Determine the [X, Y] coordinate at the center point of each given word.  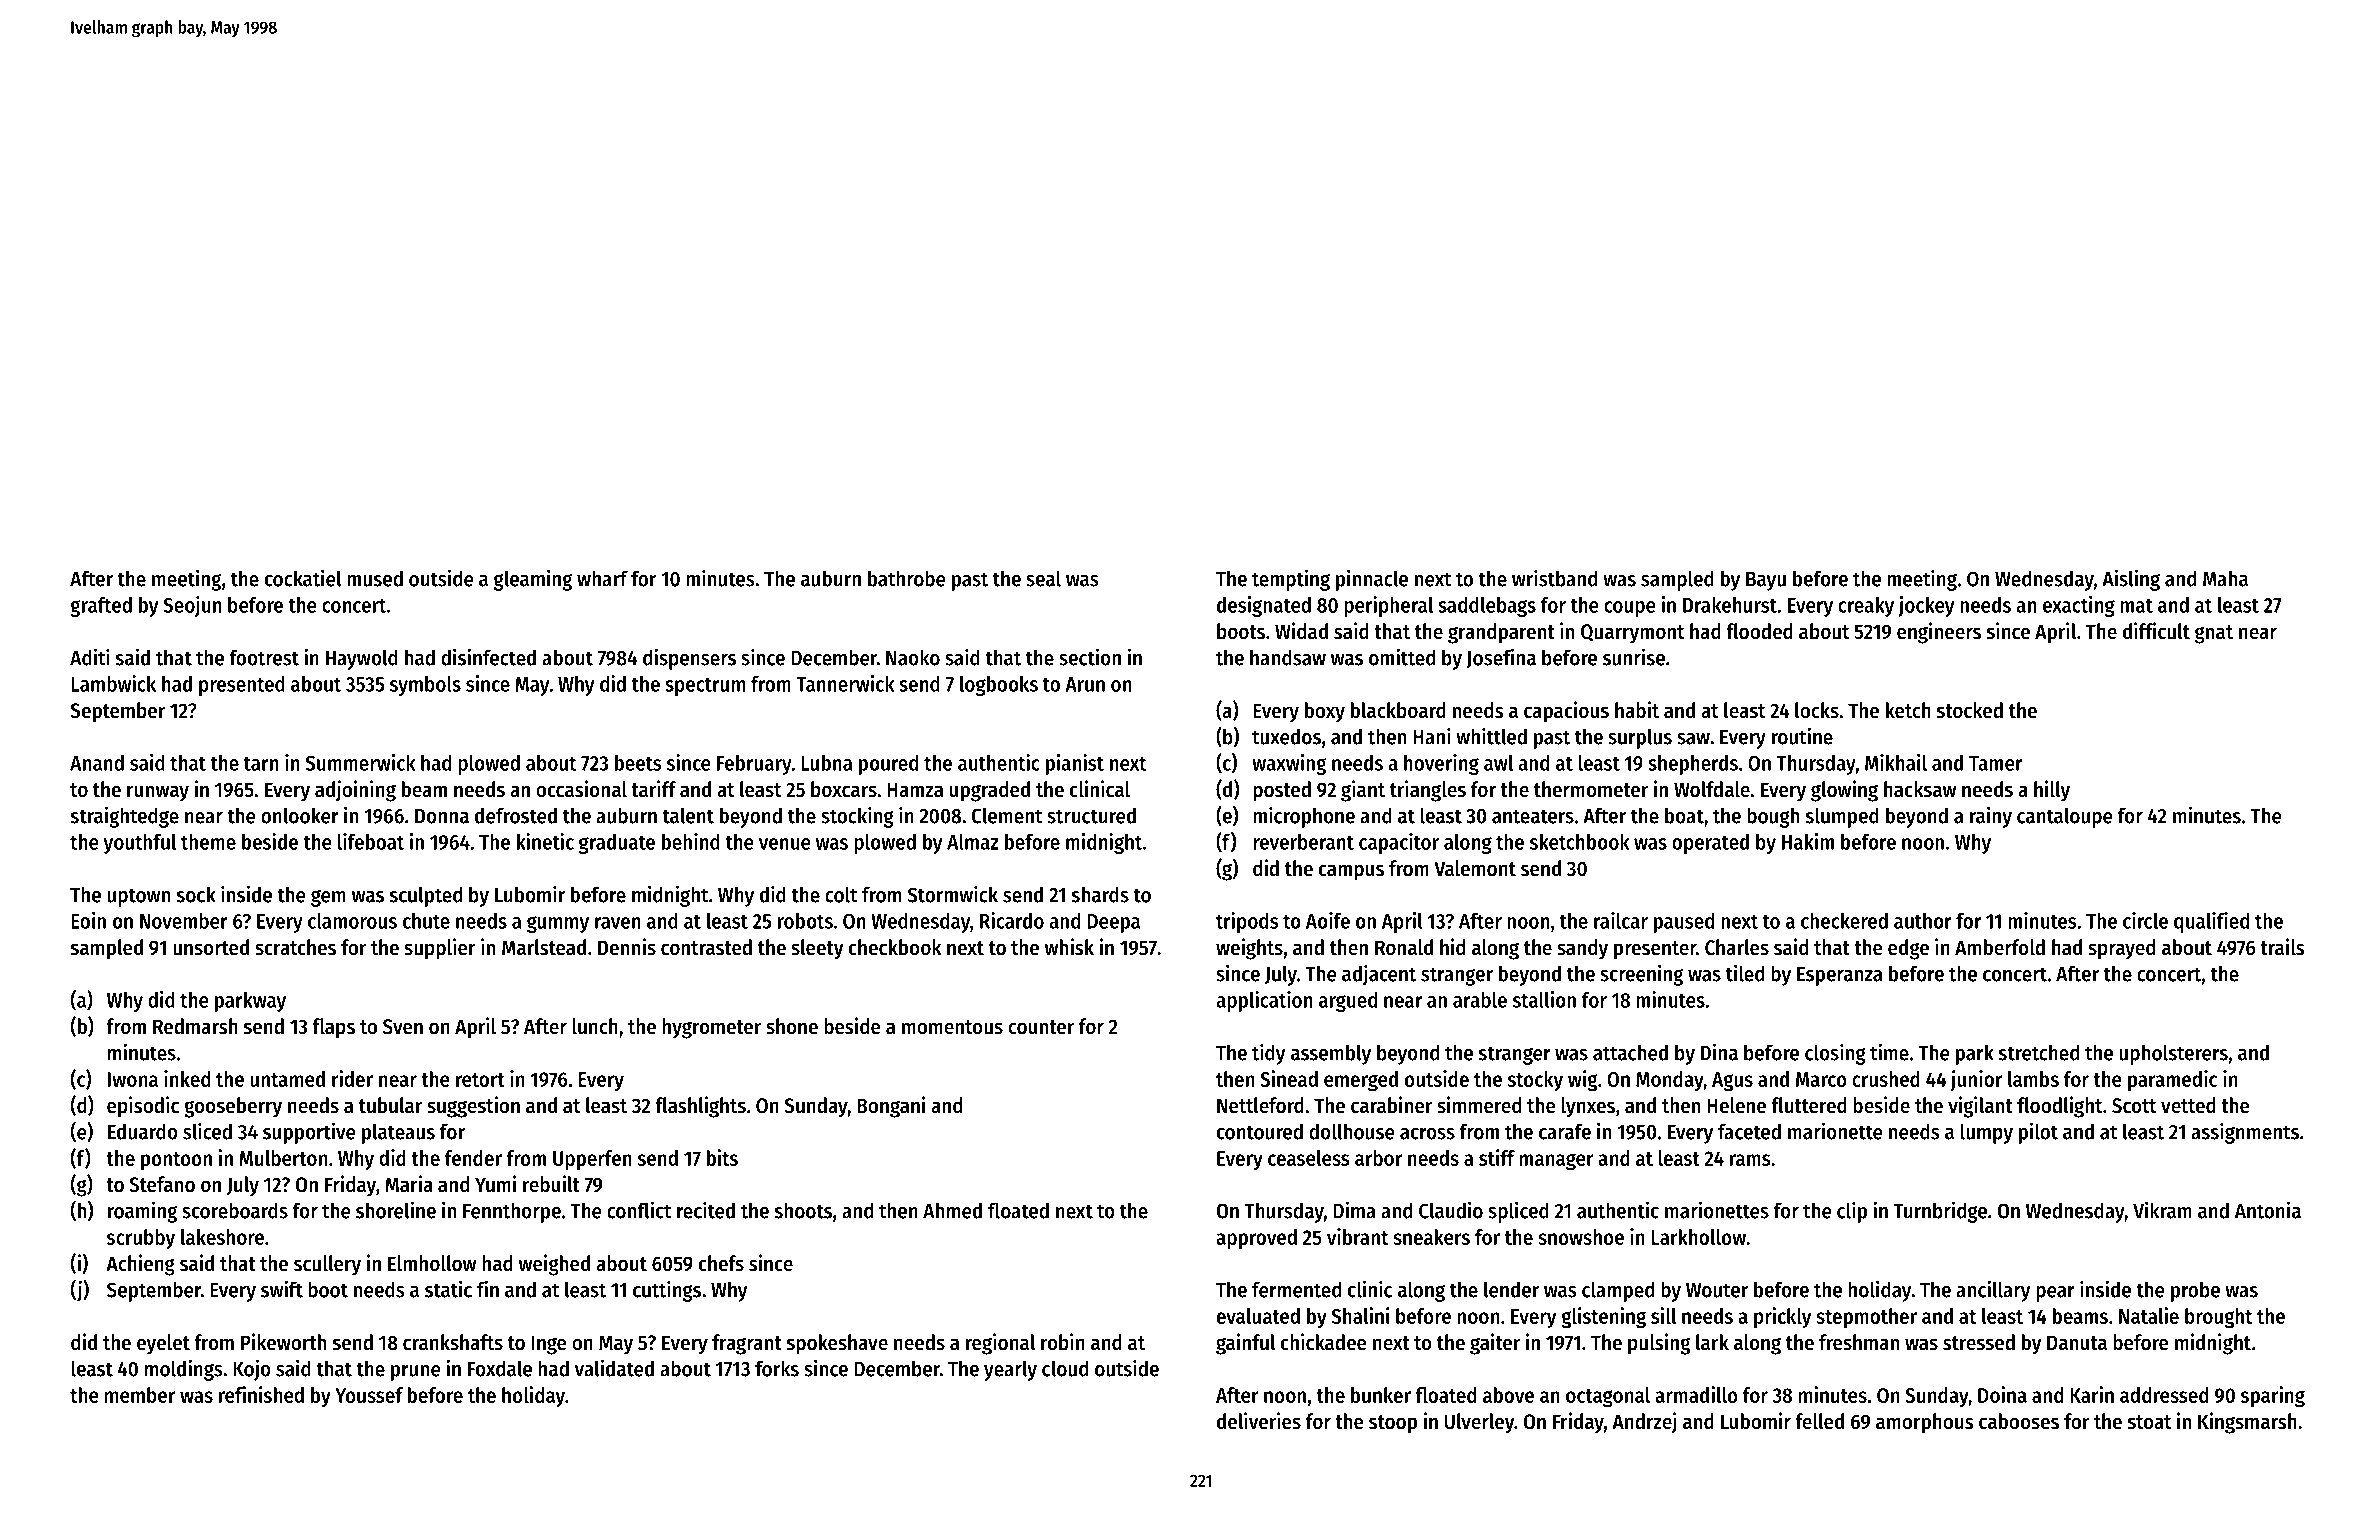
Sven [403, 1027]
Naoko [913, 657]
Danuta [2077, 1343]
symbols [425, 686]
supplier [440, 949]
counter [1041, 1027]
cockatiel [303, 578]
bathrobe [907, 578]
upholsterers [2173, 1054]
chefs [721, 1263]
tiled [1745, 973]
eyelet [163, 1344]
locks [1817, 710]
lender [1511, 1289]
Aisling [2131, 580]
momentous [952, 1027]
